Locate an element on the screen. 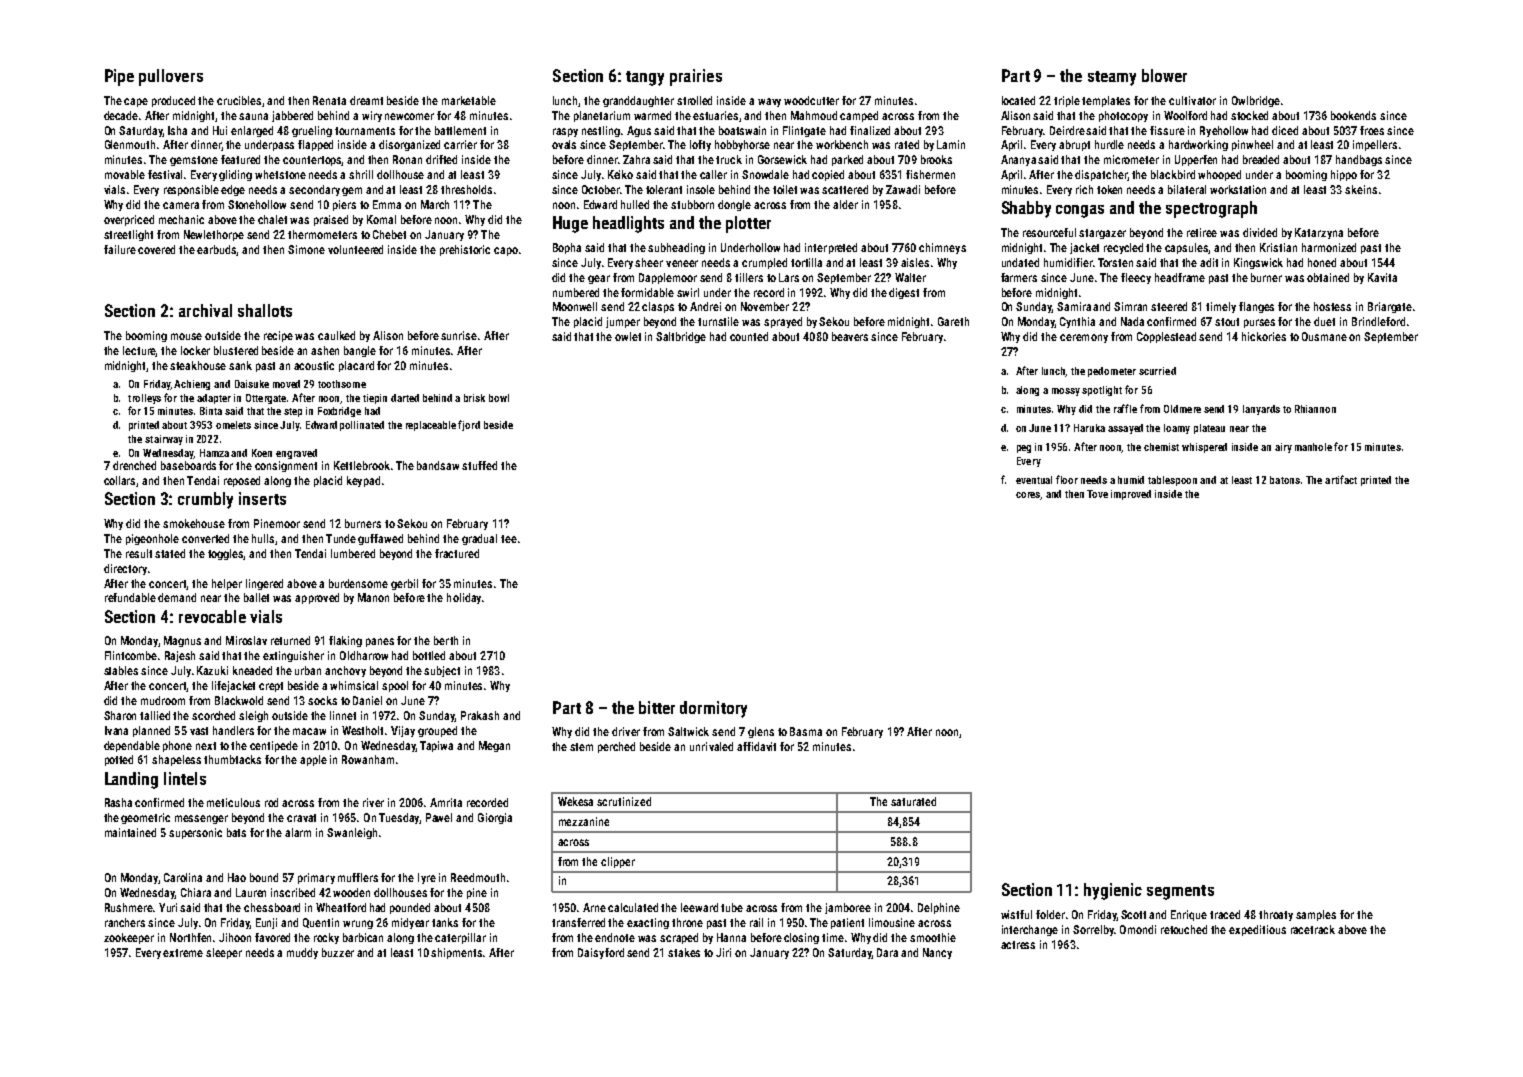 Image resolution: width=1523 pixels, height=1077 pixels. volunteered is located at coordinates (355, 249).
